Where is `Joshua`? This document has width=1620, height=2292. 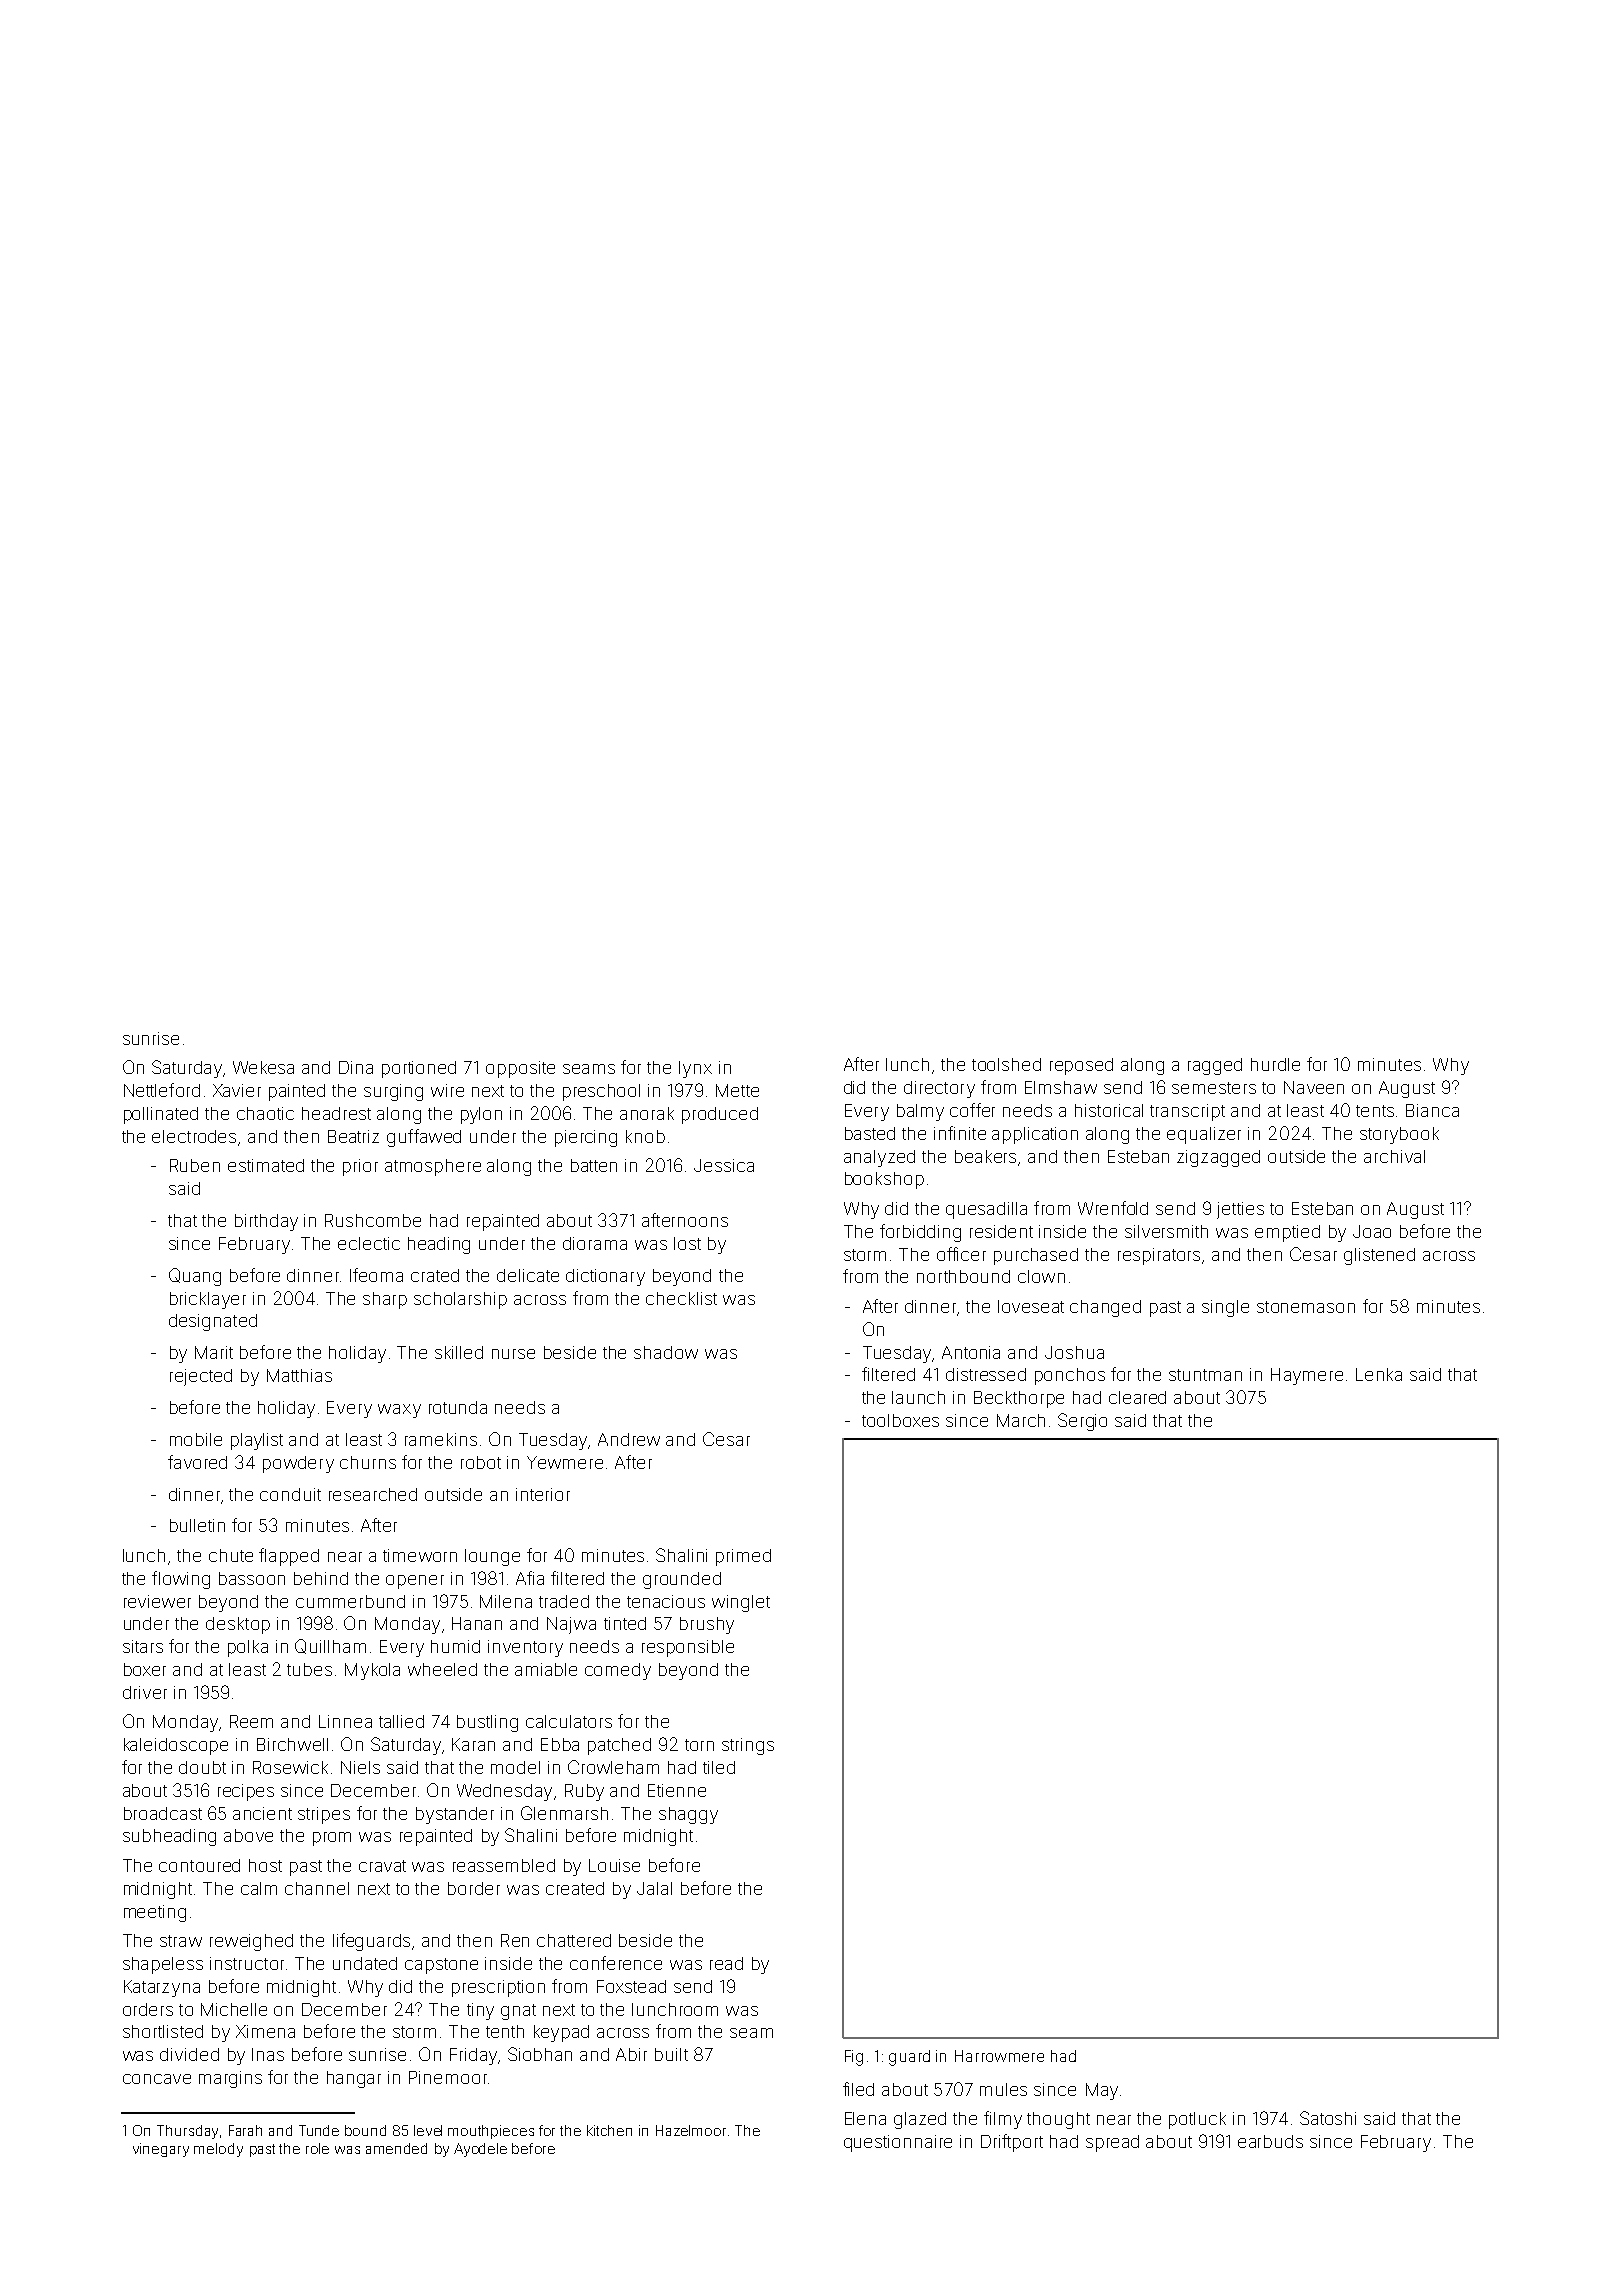 Joshua is located at coordinates (1074, 1352).
